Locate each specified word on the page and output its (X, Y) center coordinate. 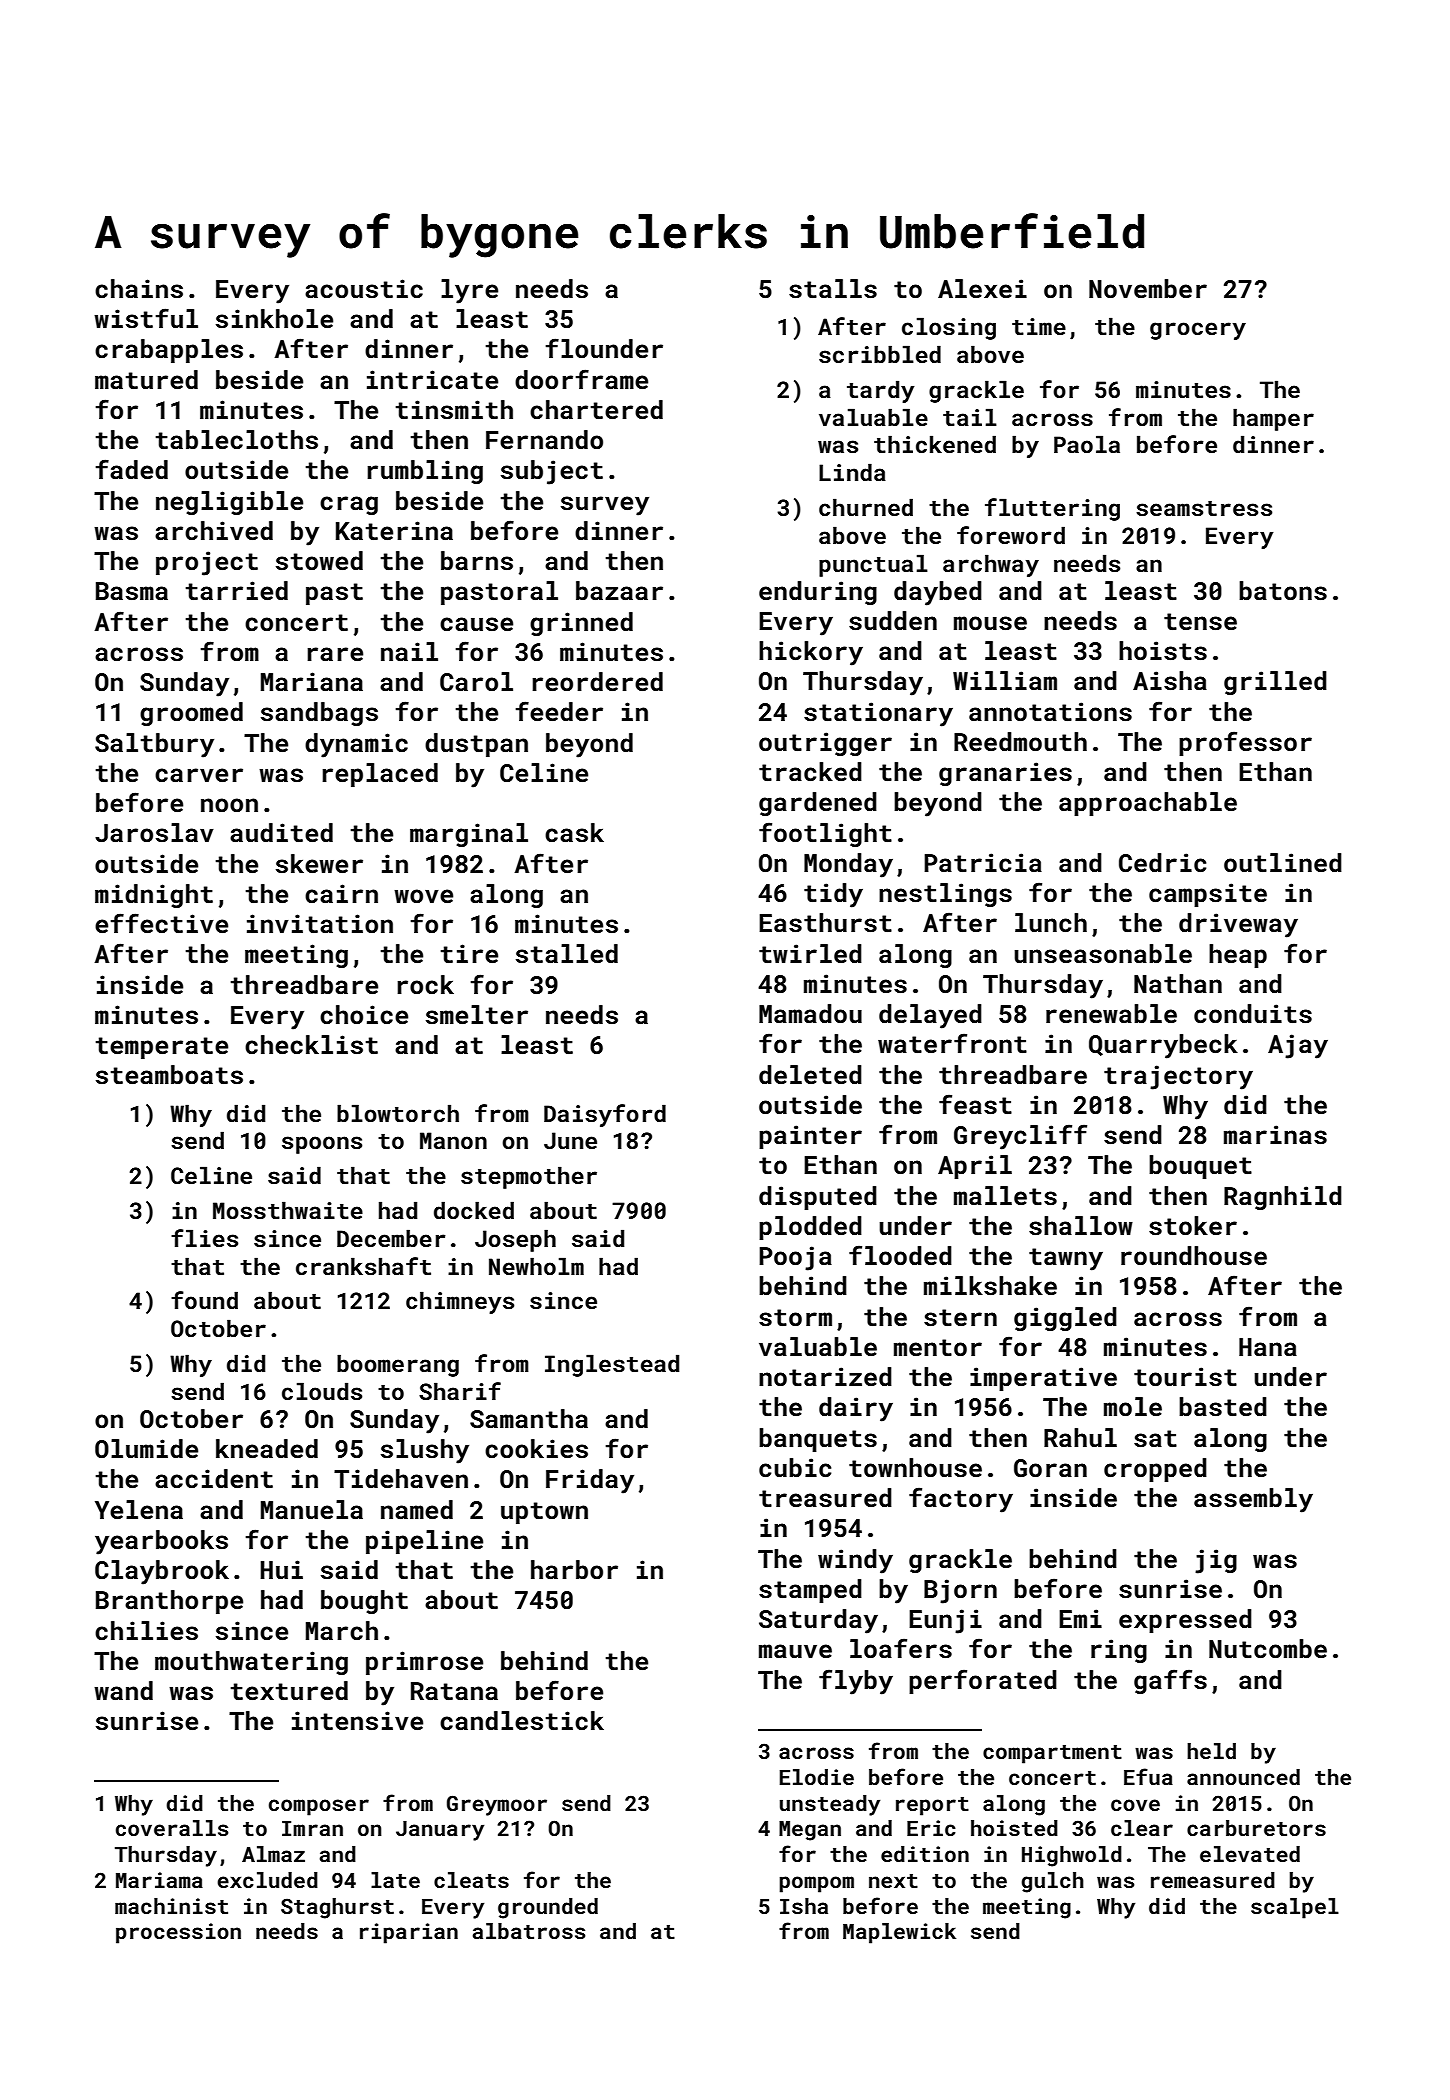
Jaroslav (154, 833)
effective (161, 923)
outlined (1283, 863)
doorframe (581, 379)
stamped (810, 1591)
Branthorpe (169, 1602)
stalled (567, 954)
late (395, 1880)
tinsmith (454, 410)
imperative (1043, 1379)
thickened (935, 444)
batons (1283, 591)
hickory (811, 653)
